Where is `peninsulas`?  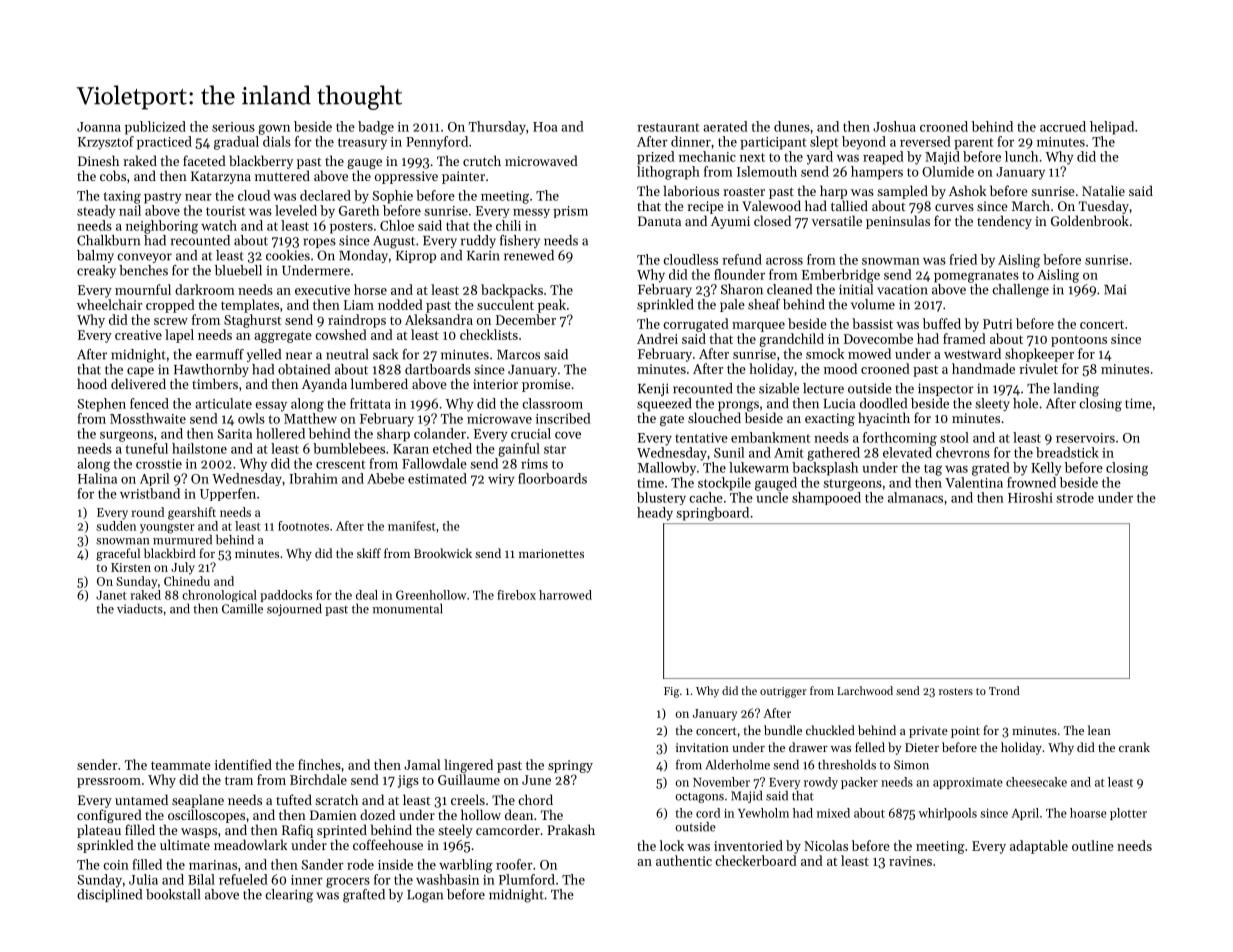
peninsulas is located at coordinates (898, 222).
